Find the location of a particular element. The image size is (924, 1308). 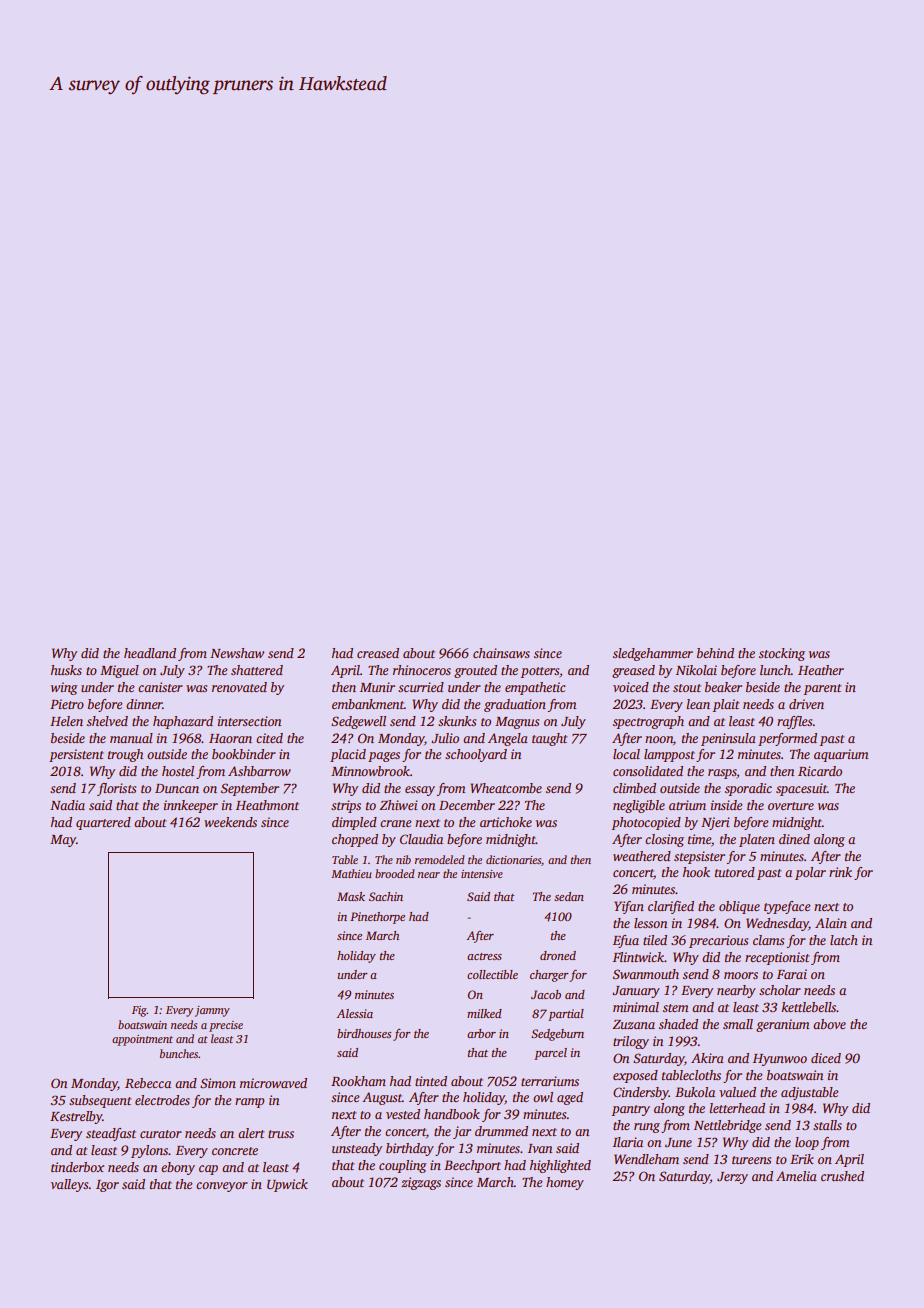

precarious is located at coordinates (718, 941).
